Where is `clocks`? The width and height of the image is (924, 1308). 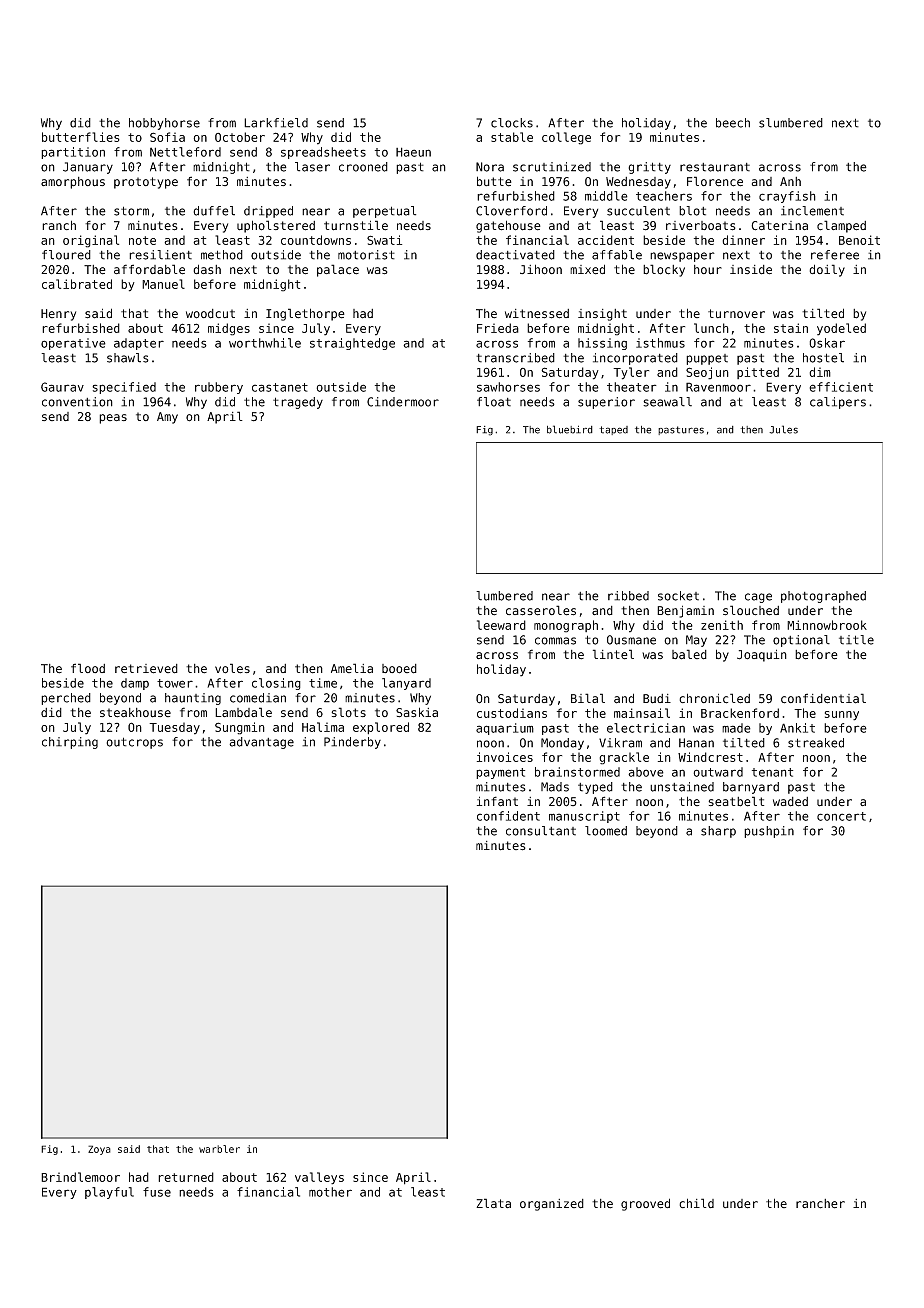 clocks is located at coordinates (512, 123).
